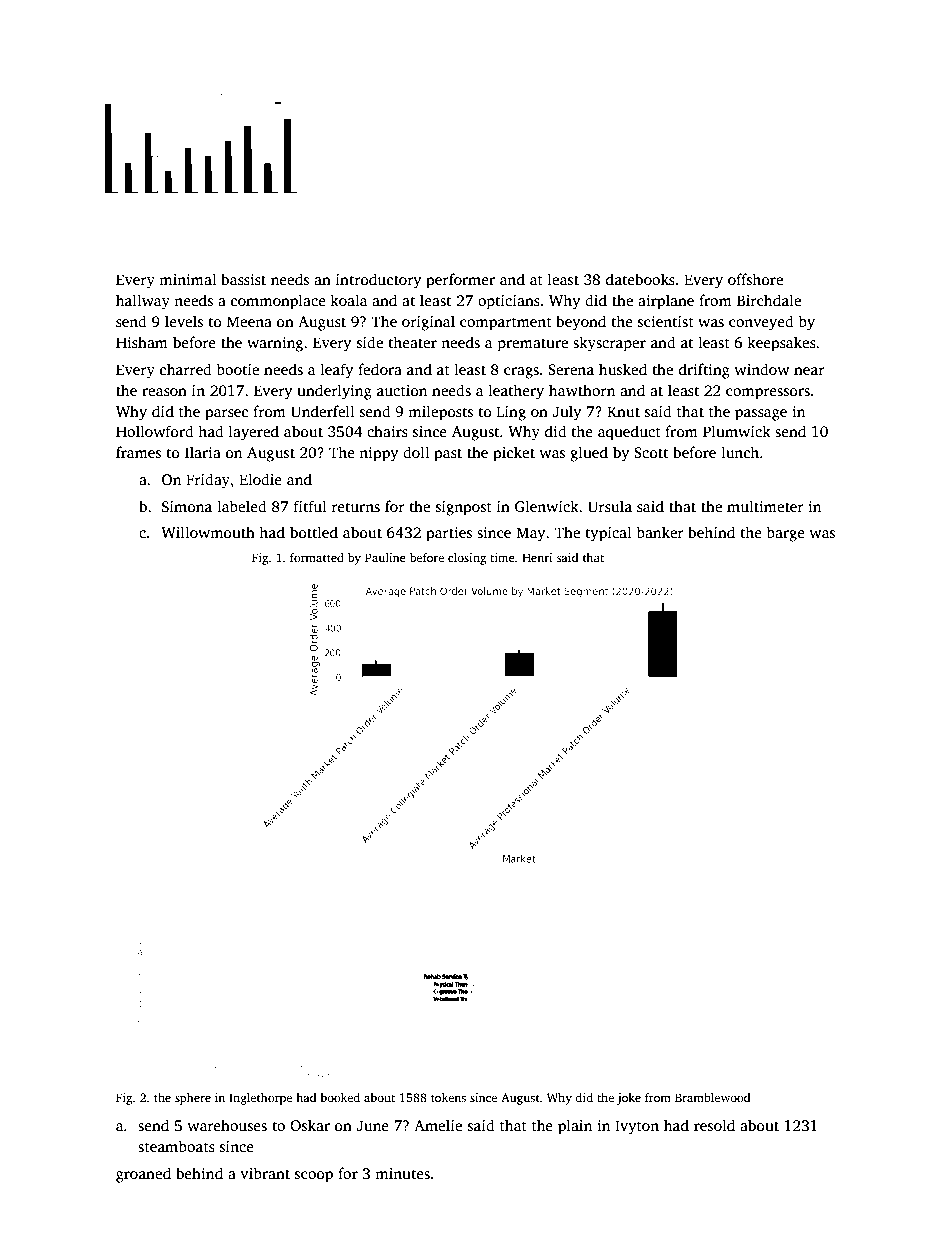 This screenshot has height=1233, width=952. I want to click on Bramblewood, so click(712, 1097).
